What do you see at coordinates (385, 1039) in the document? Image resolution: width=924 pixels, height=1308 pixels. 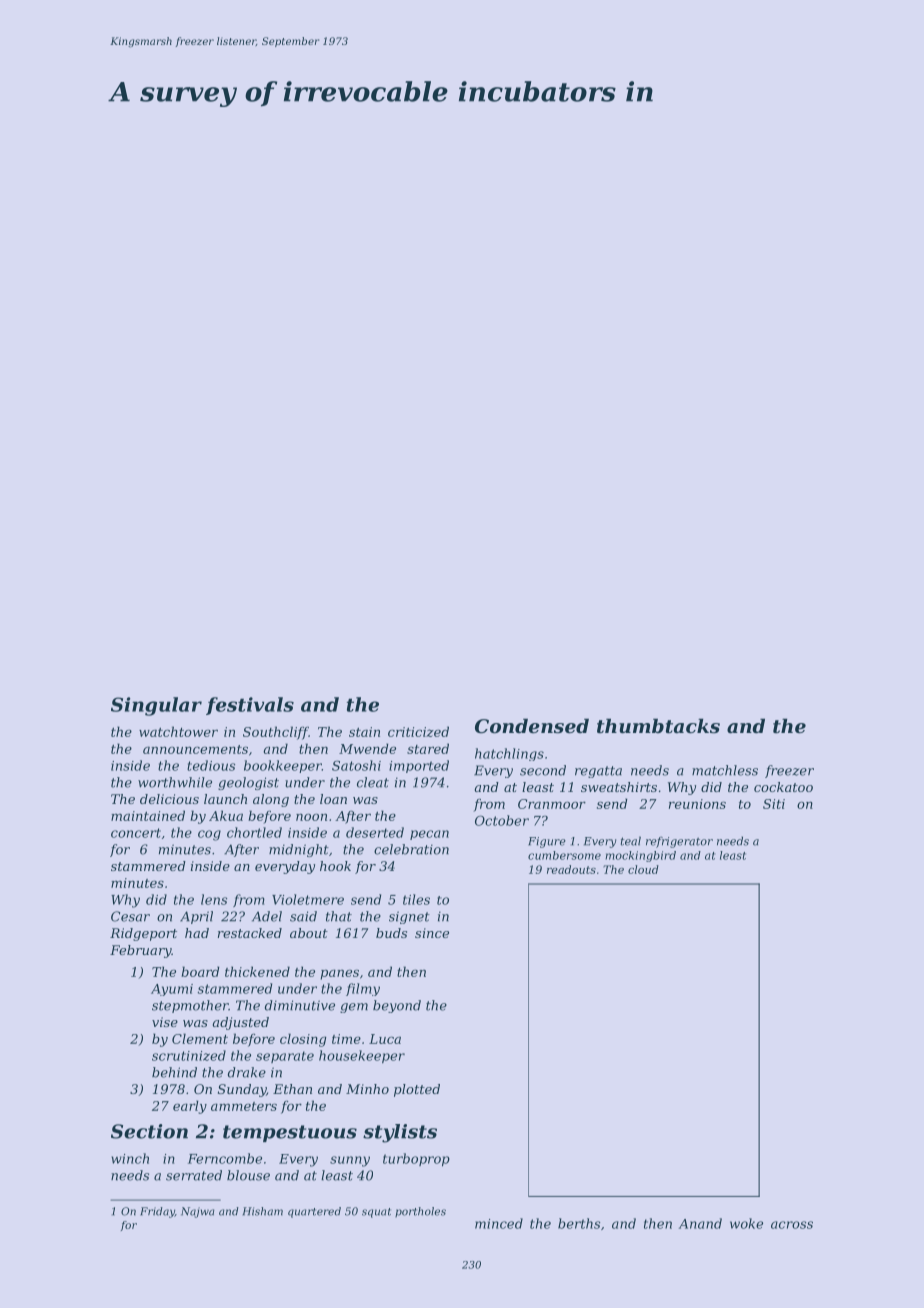 I see `Luca` at bounding box center [385, 1039].
